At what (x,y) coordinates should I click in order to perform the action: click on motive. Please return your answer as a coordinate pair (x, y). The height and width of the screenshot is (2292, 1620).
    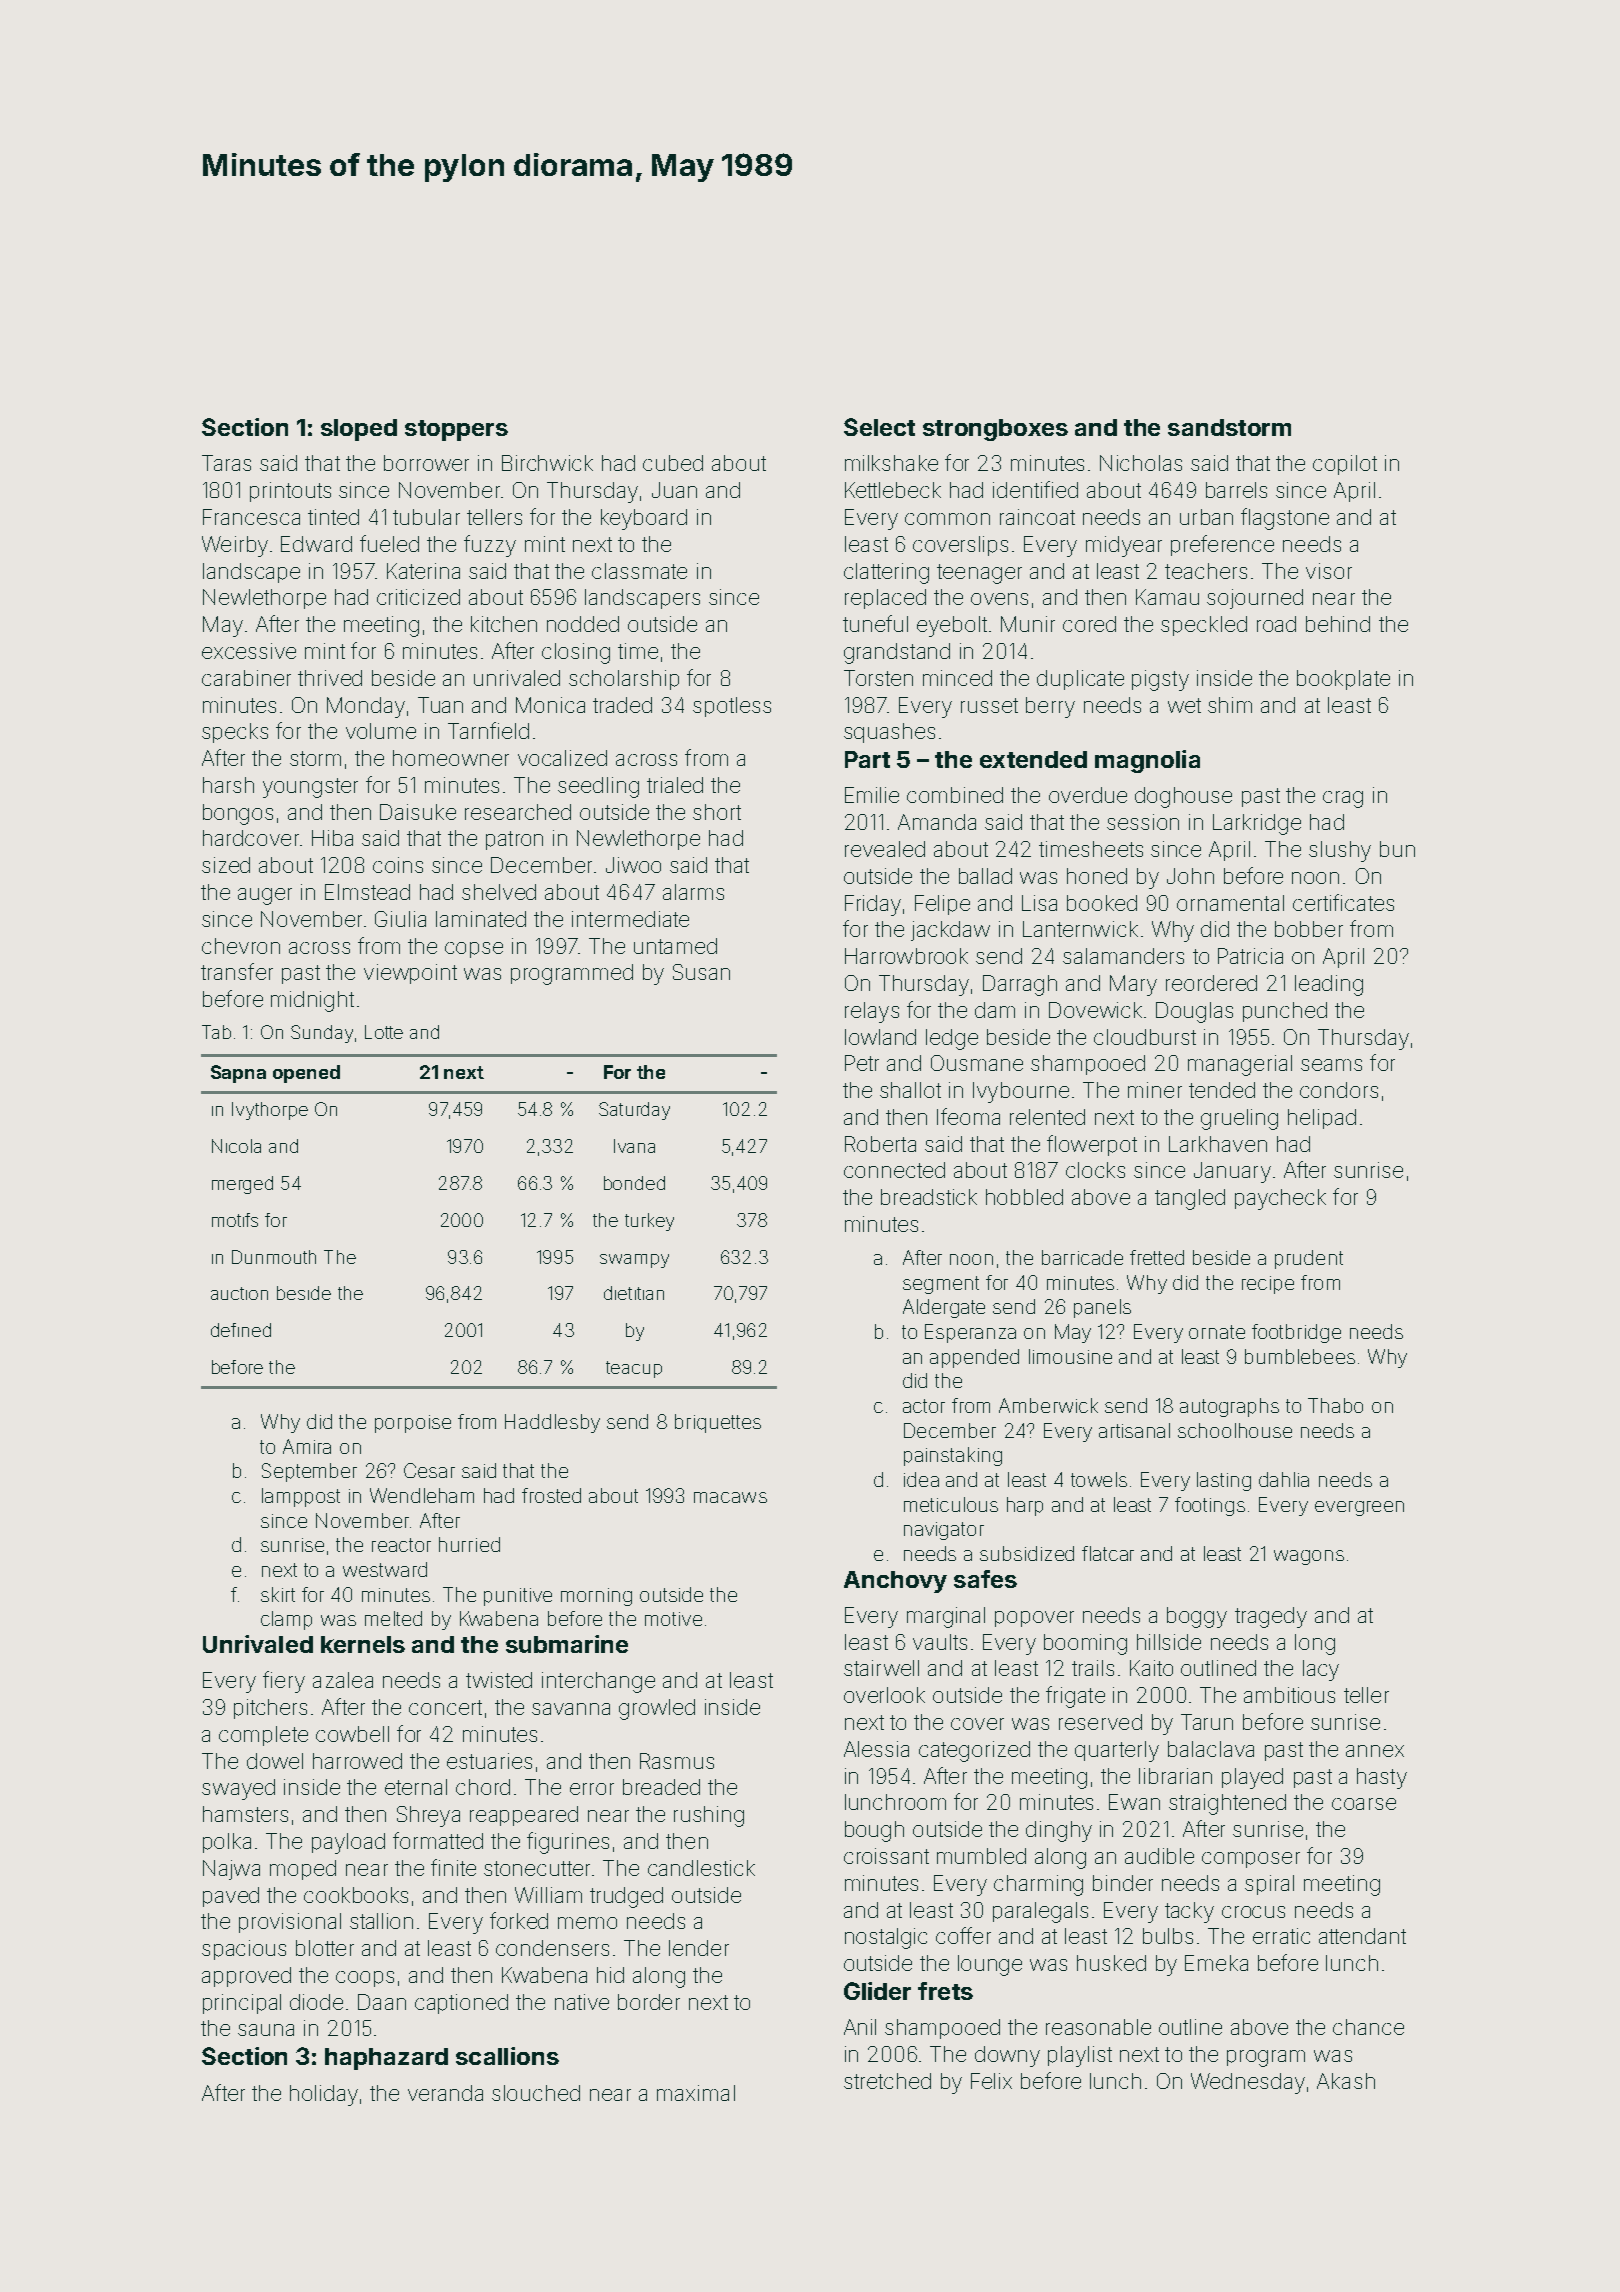
    Looking at the image, I should click on (673, 1619).
